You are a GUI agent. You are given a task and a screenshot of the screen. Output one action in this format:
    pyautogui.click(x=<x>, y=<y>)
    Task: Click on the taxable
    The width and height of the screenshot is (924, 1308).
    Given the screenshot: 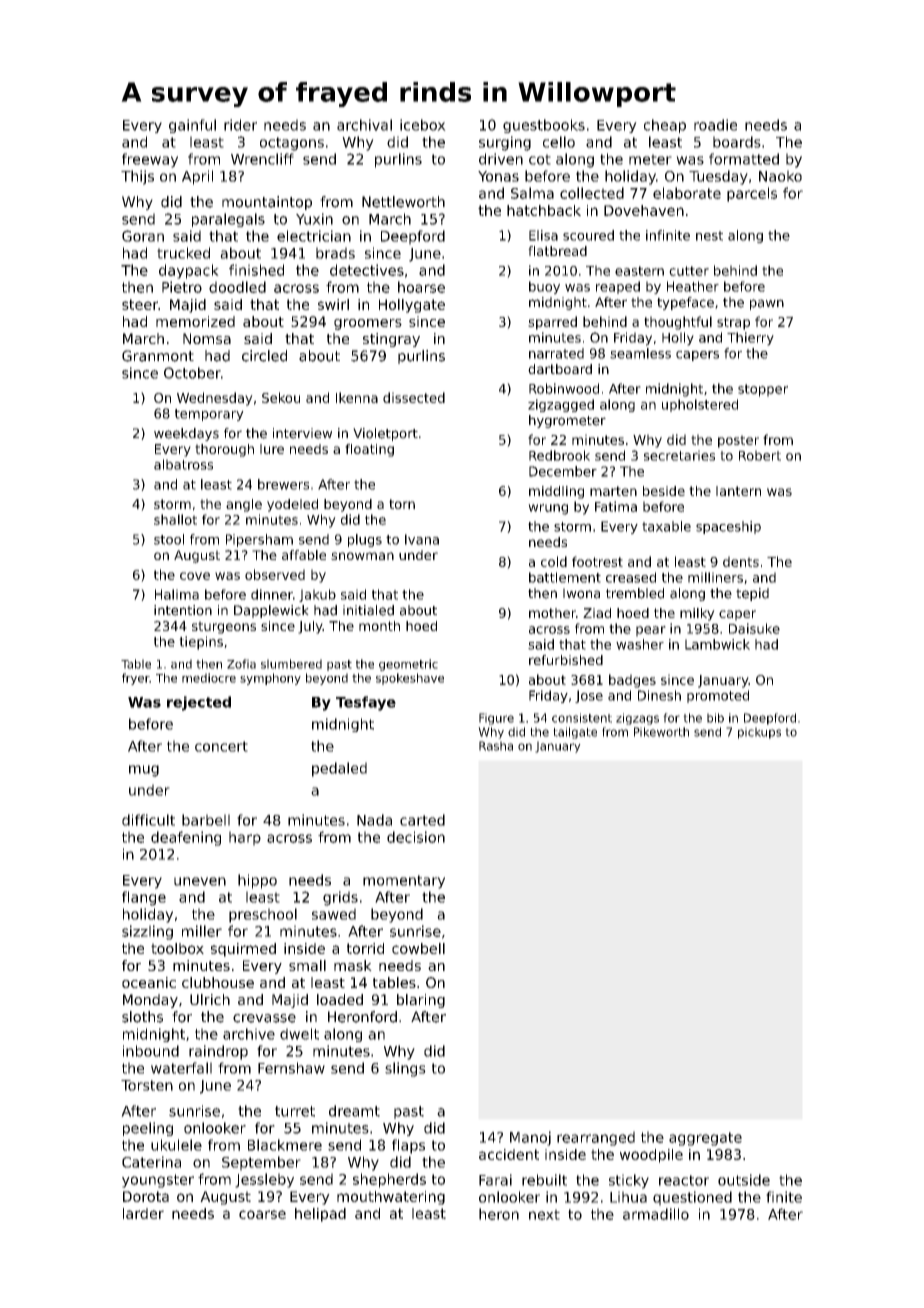 What is the action you would take?
    pyautogui.click(x=666, y=526)
